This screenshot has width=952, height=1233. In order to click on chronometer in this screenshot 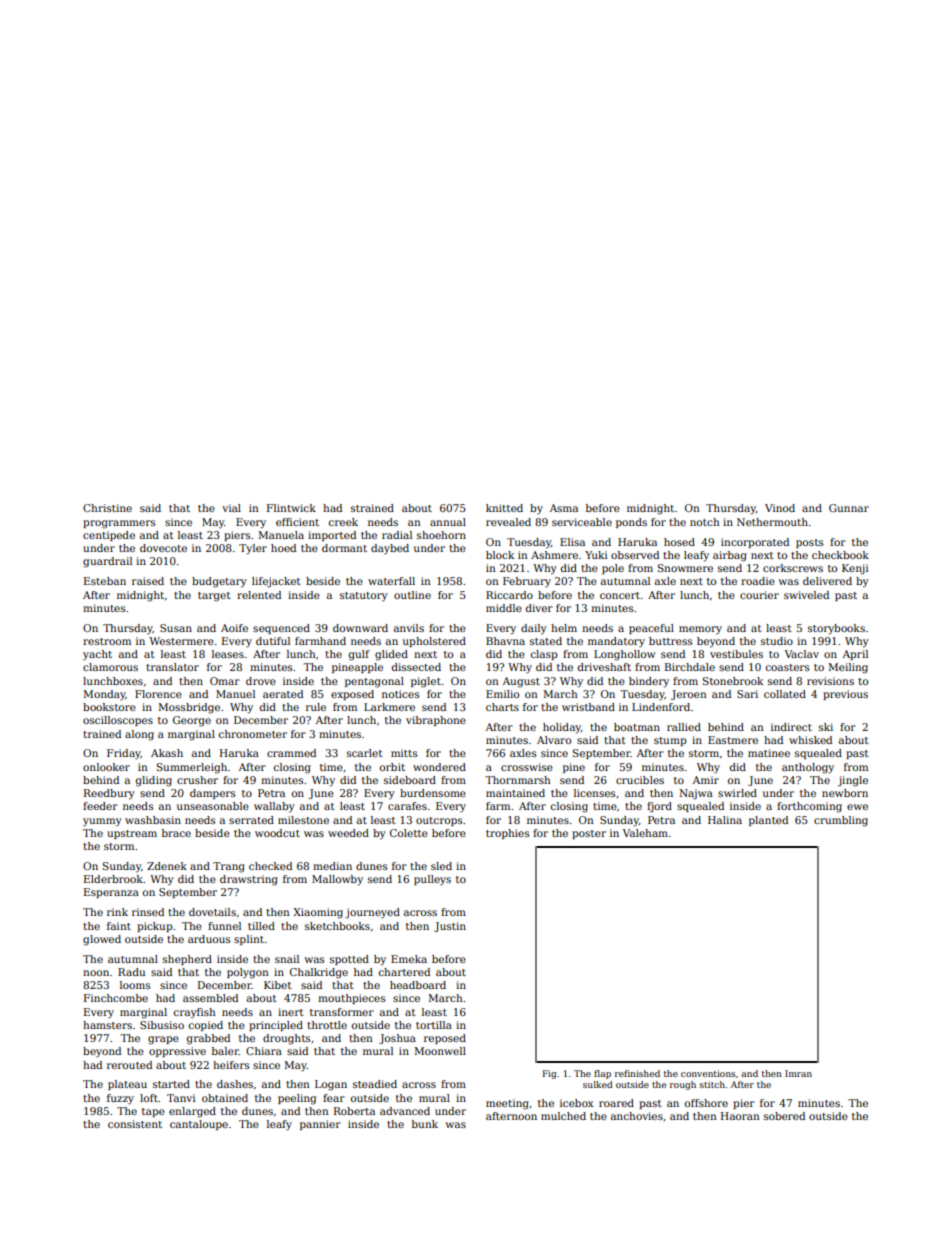, I will do `click(253, 734)`.
